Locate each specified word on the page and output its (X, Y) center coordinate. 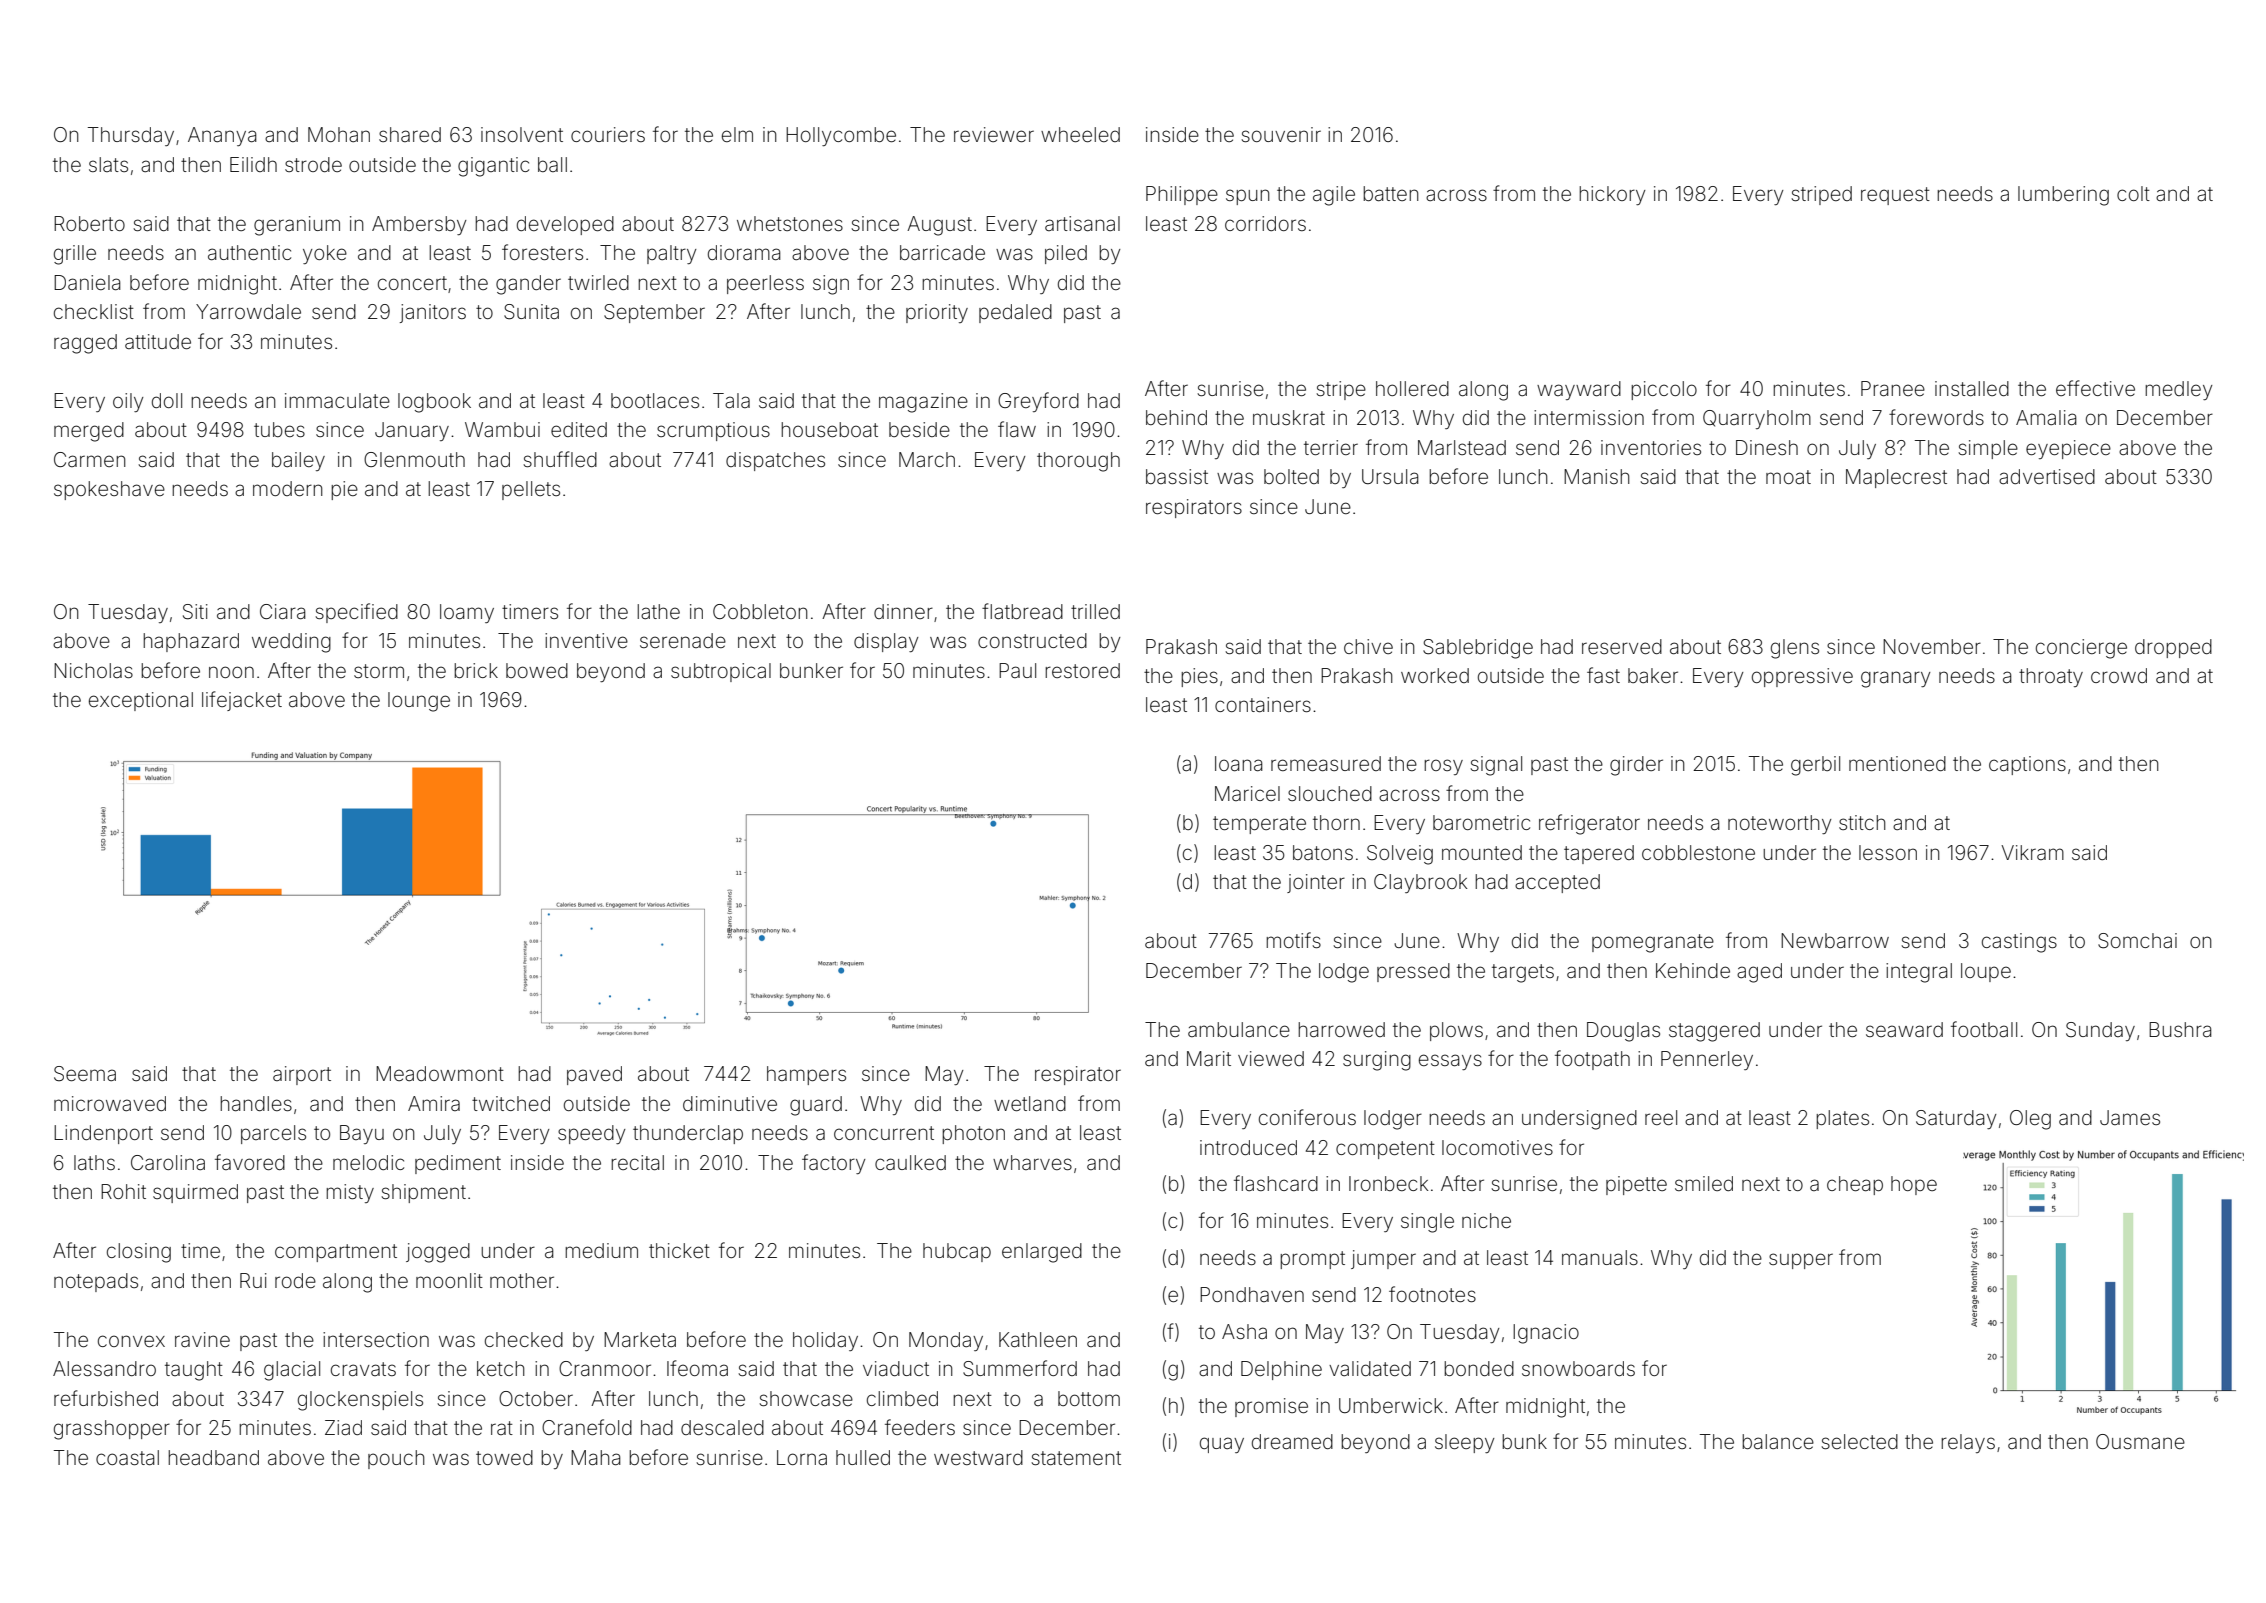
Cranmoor (605, 1368)
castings (2019, 943)
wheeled (1080, 134)
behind (1176, 417)
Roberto (89, 223)
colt (2133, 193)
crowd (2119, 675)
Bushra (2180, 1029)
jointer (1316, 883)
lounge (419, 702)
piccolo (1664, 390)
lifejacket (242, 701)
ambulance (1239, 1029)
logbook (434, 403)
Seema (85, 1073)
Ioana (1239, 763)
